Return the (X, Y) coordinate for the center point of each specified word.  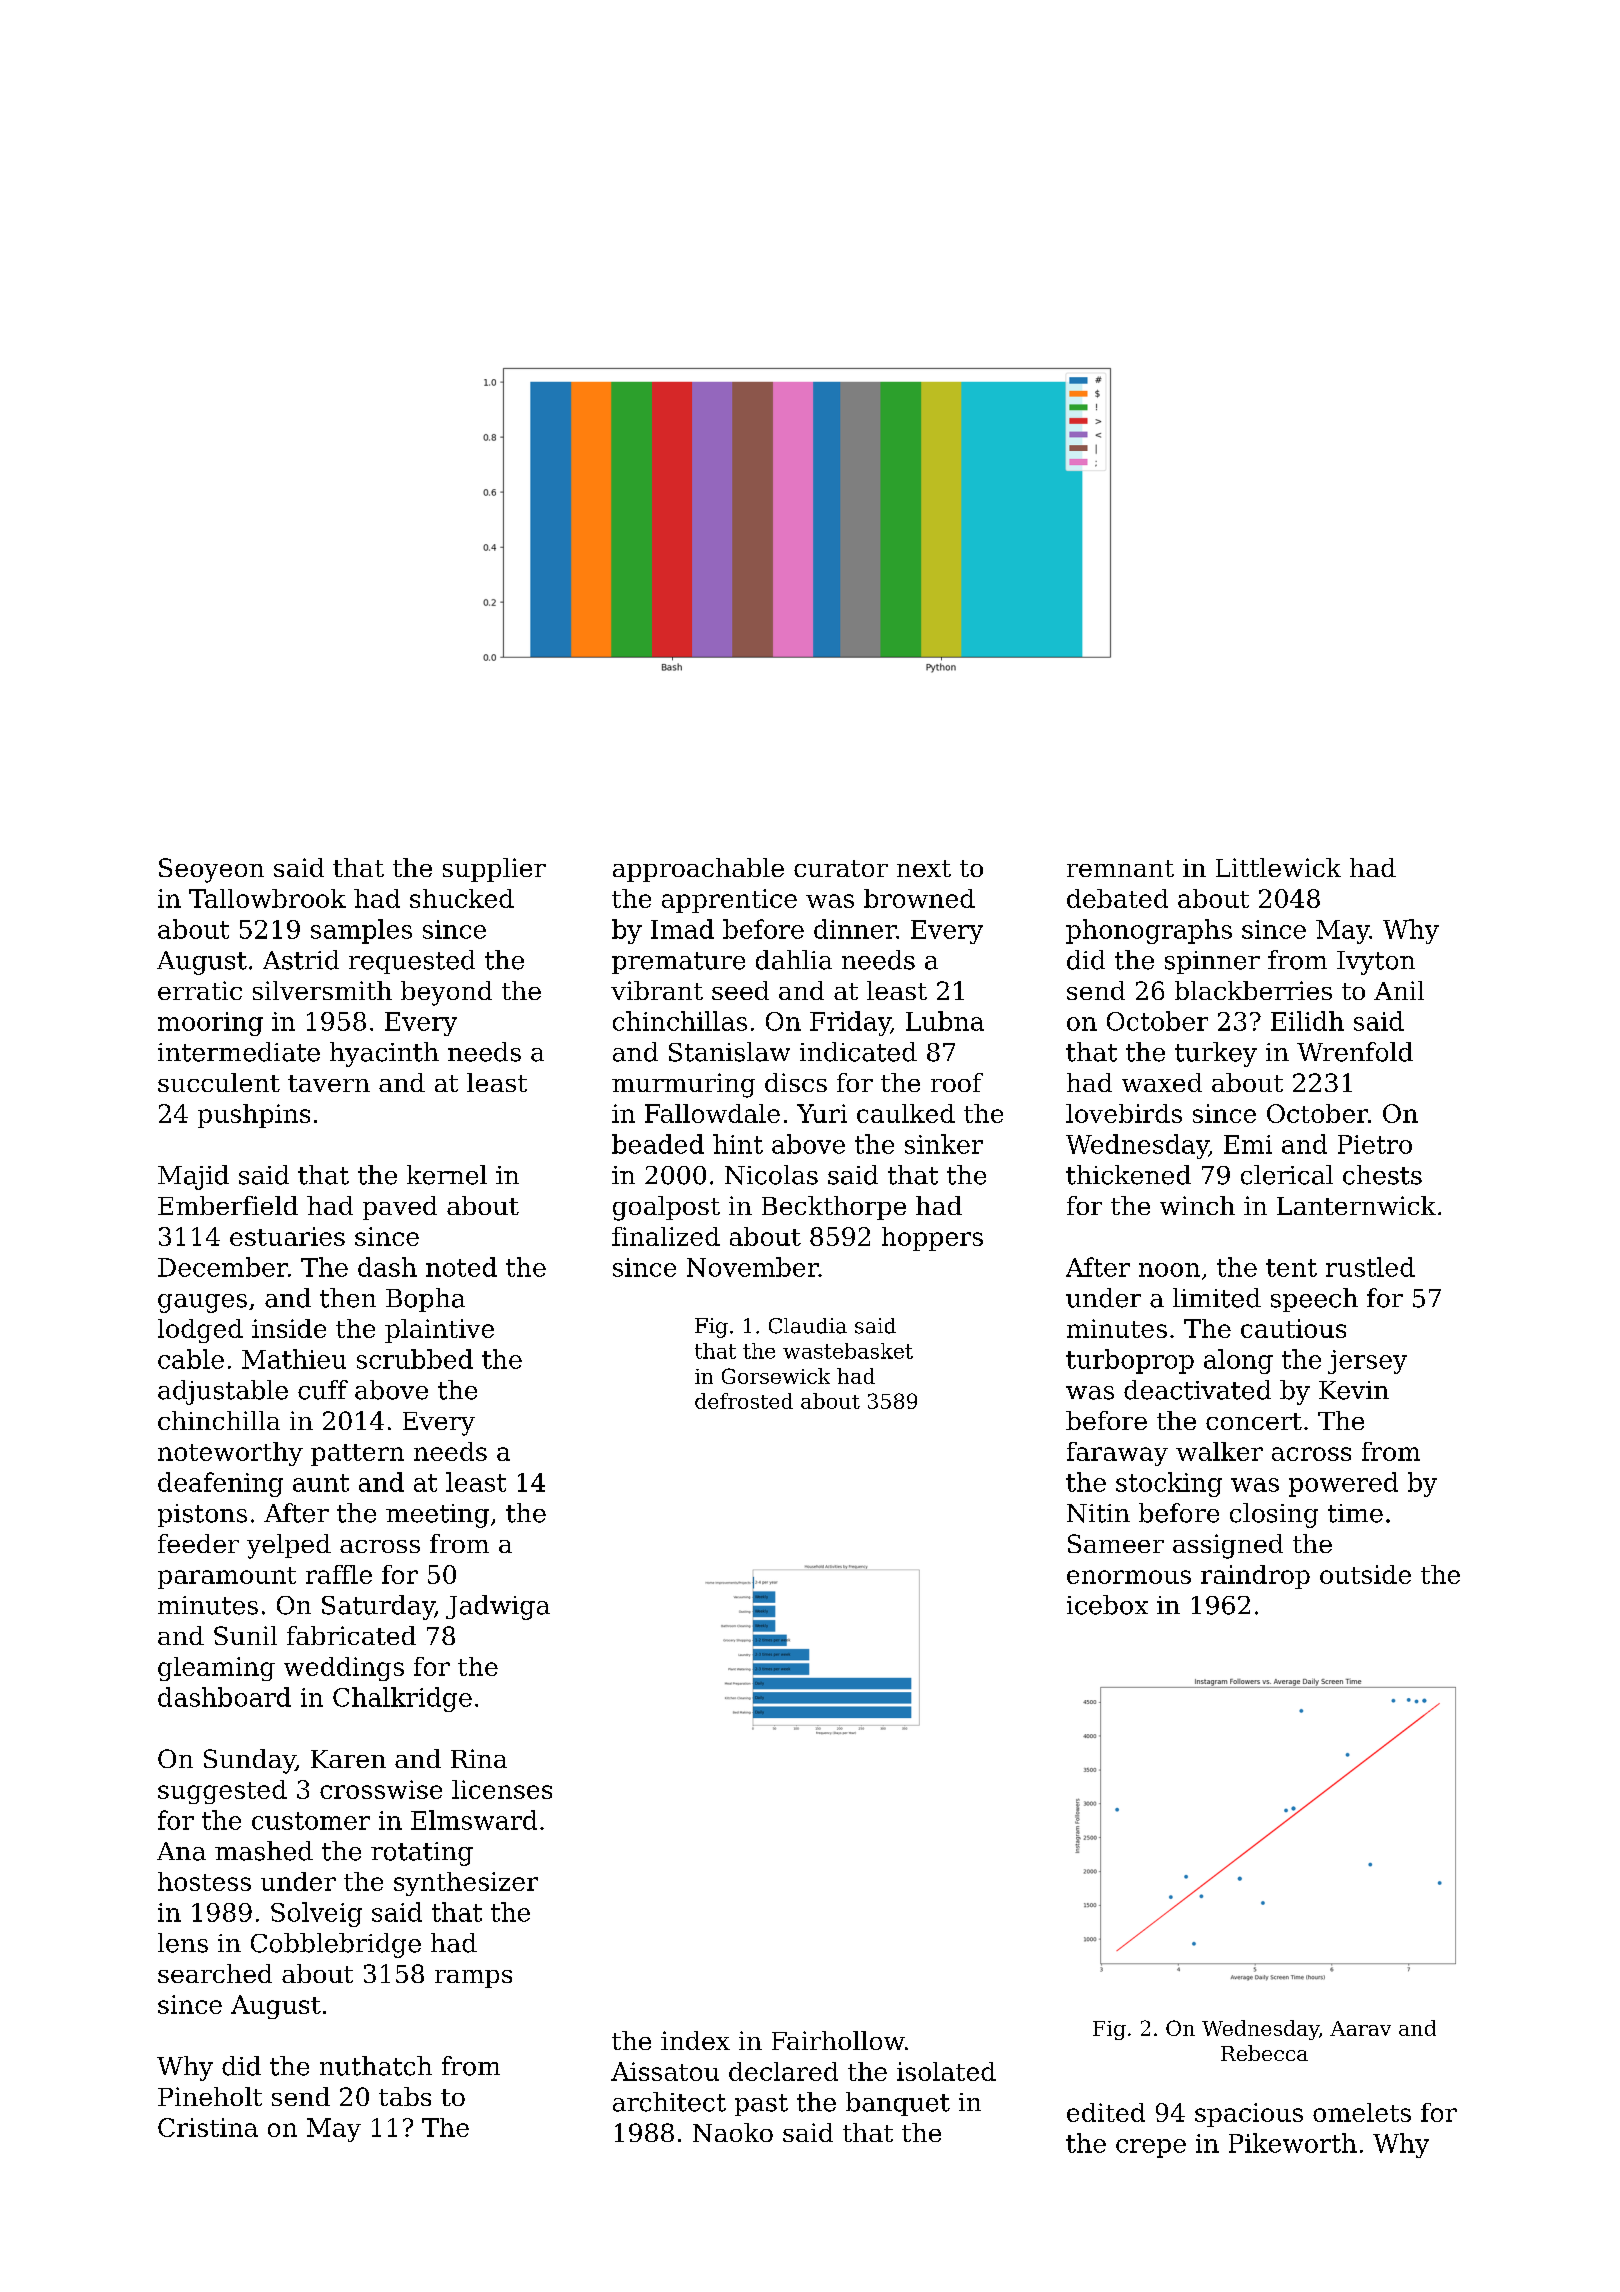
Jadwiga (498, 1607)
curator (841, 868)
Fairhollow (838, 2040)
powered (1343, 1484)
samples (361, 931)
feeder (198, 1543)
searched (215, 1973)
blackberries (1253, 990)
